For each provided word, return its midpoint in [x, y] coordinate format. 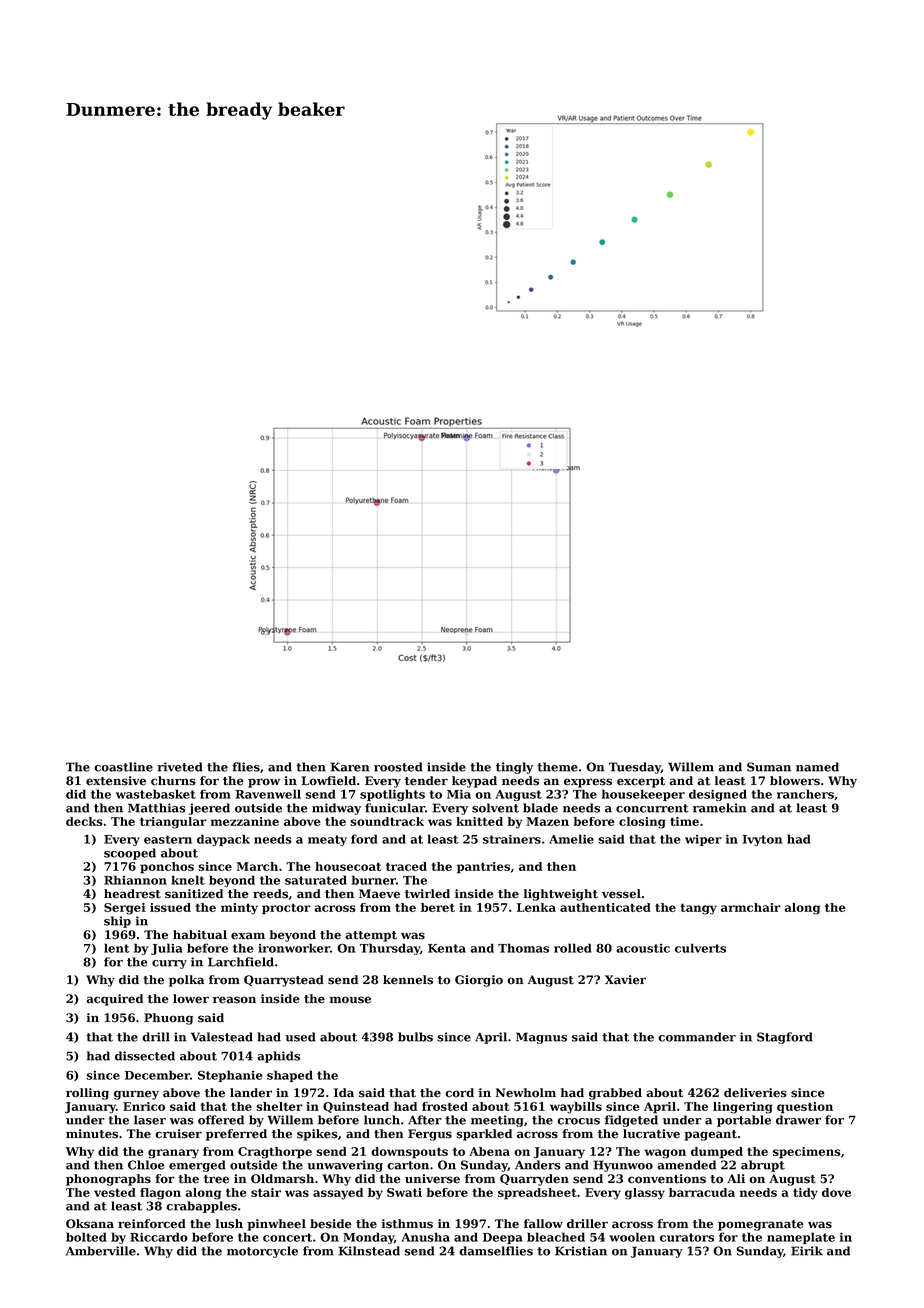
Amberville [101, 1251]
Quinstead [356, 1107]
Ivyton [762, 840]
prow [264, 783]
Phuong [168, 1019]
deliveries [755, 1093]
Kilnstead [369, 1251]
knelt [188, 880]
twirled [427, 894]
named [817, 767]
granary [173, 1154]
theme [557, 767]
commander [697, 1037]
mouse [350, 1000]
